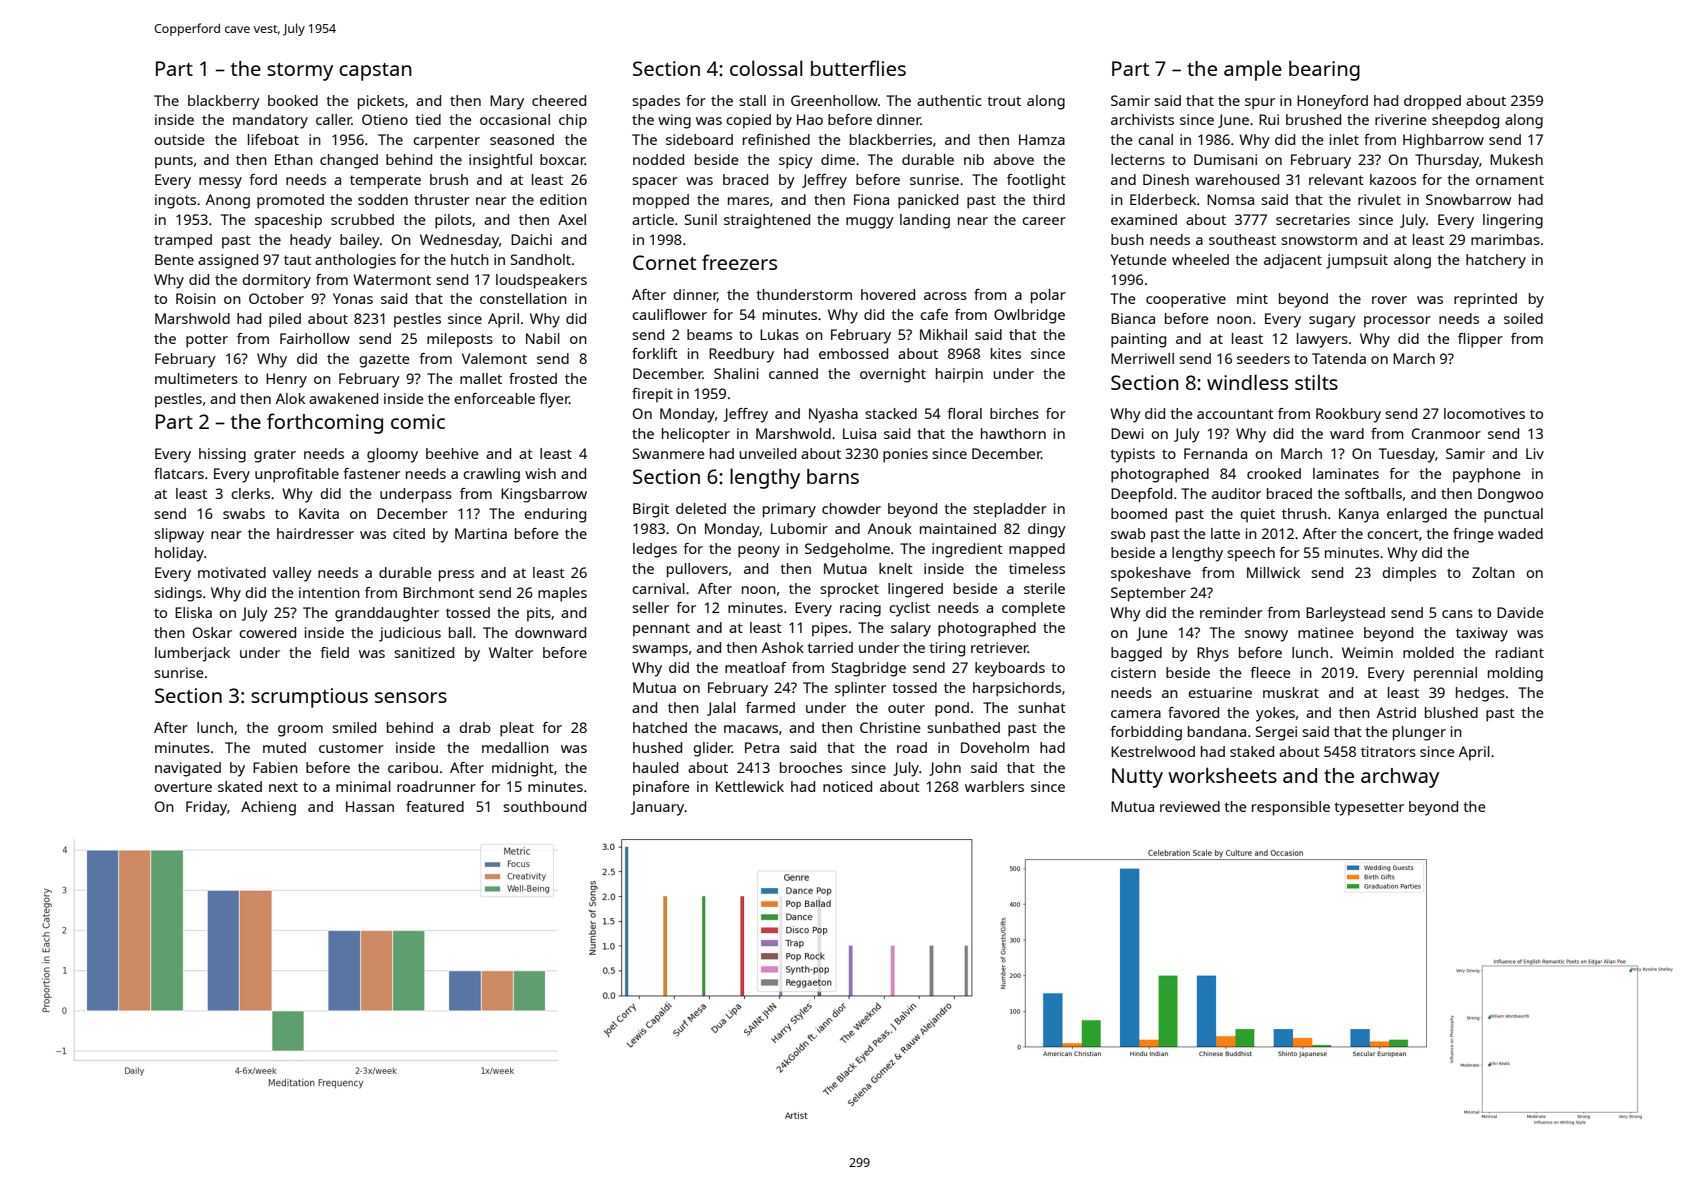 The height and width of the image is (1201, 1698). What do you see at coordinates (375, 72) in the image?
I see `capstan` at bounding box center [375, 72].
